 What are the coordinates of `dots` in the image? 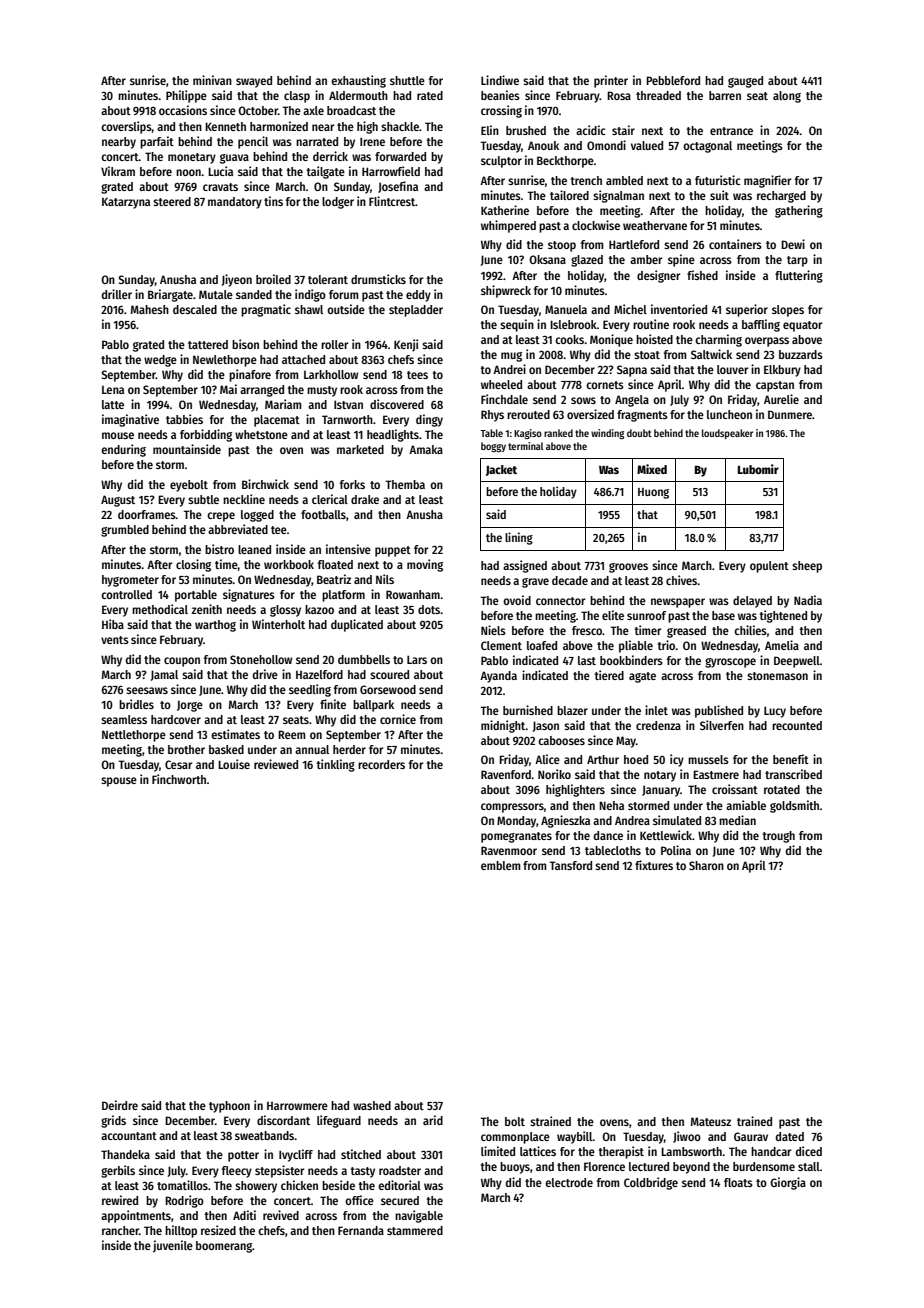 It's located at (429, 609).
